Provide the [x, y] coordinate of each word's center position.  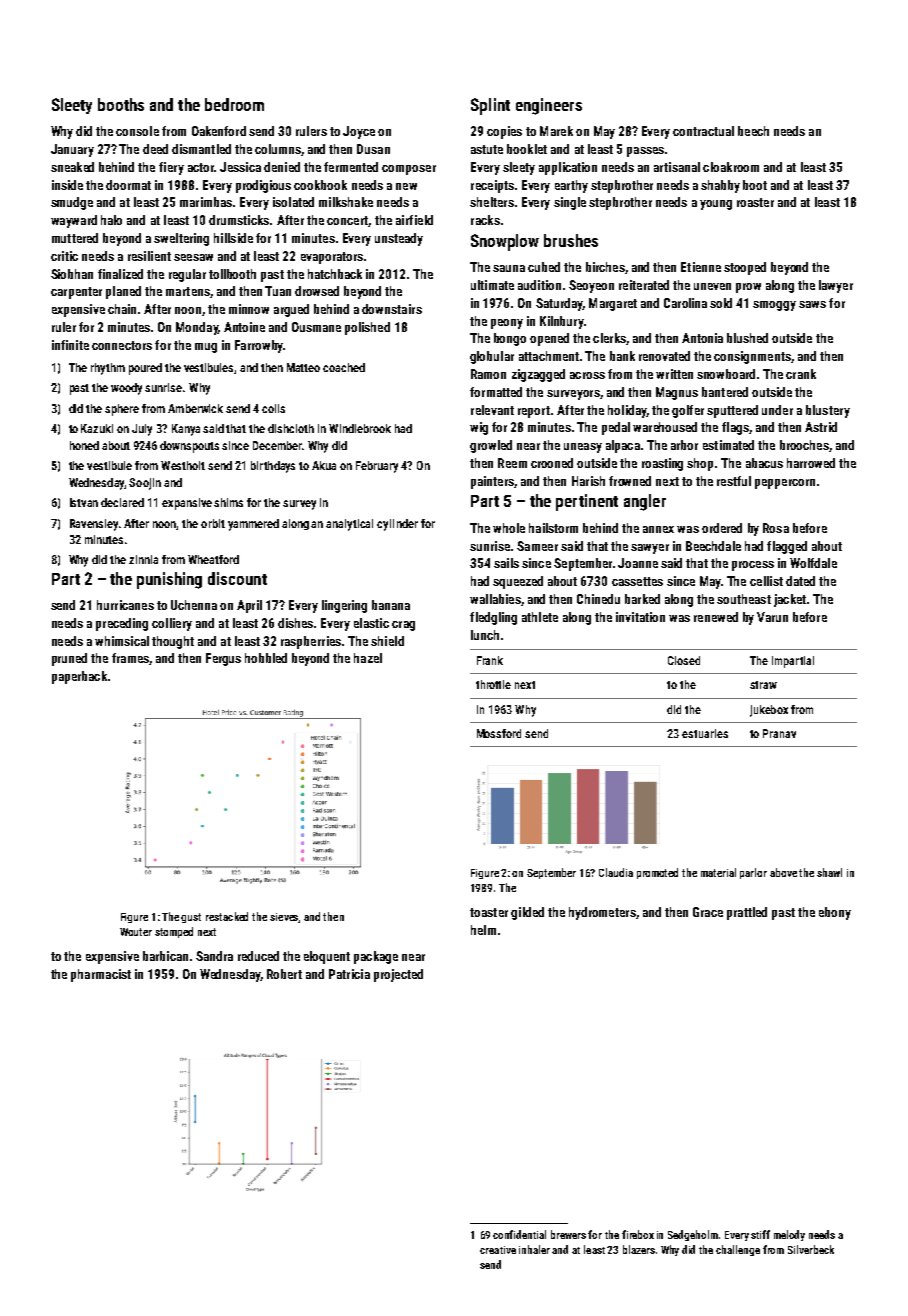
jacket [790, 600]
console [137, 131]
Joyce [359, 132]
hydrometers [602, 913]
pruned [69, 659]
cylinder [397, 525]
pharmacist [101, 975]
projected [398, 975]
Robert [284, 974]
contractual [703, 131]
